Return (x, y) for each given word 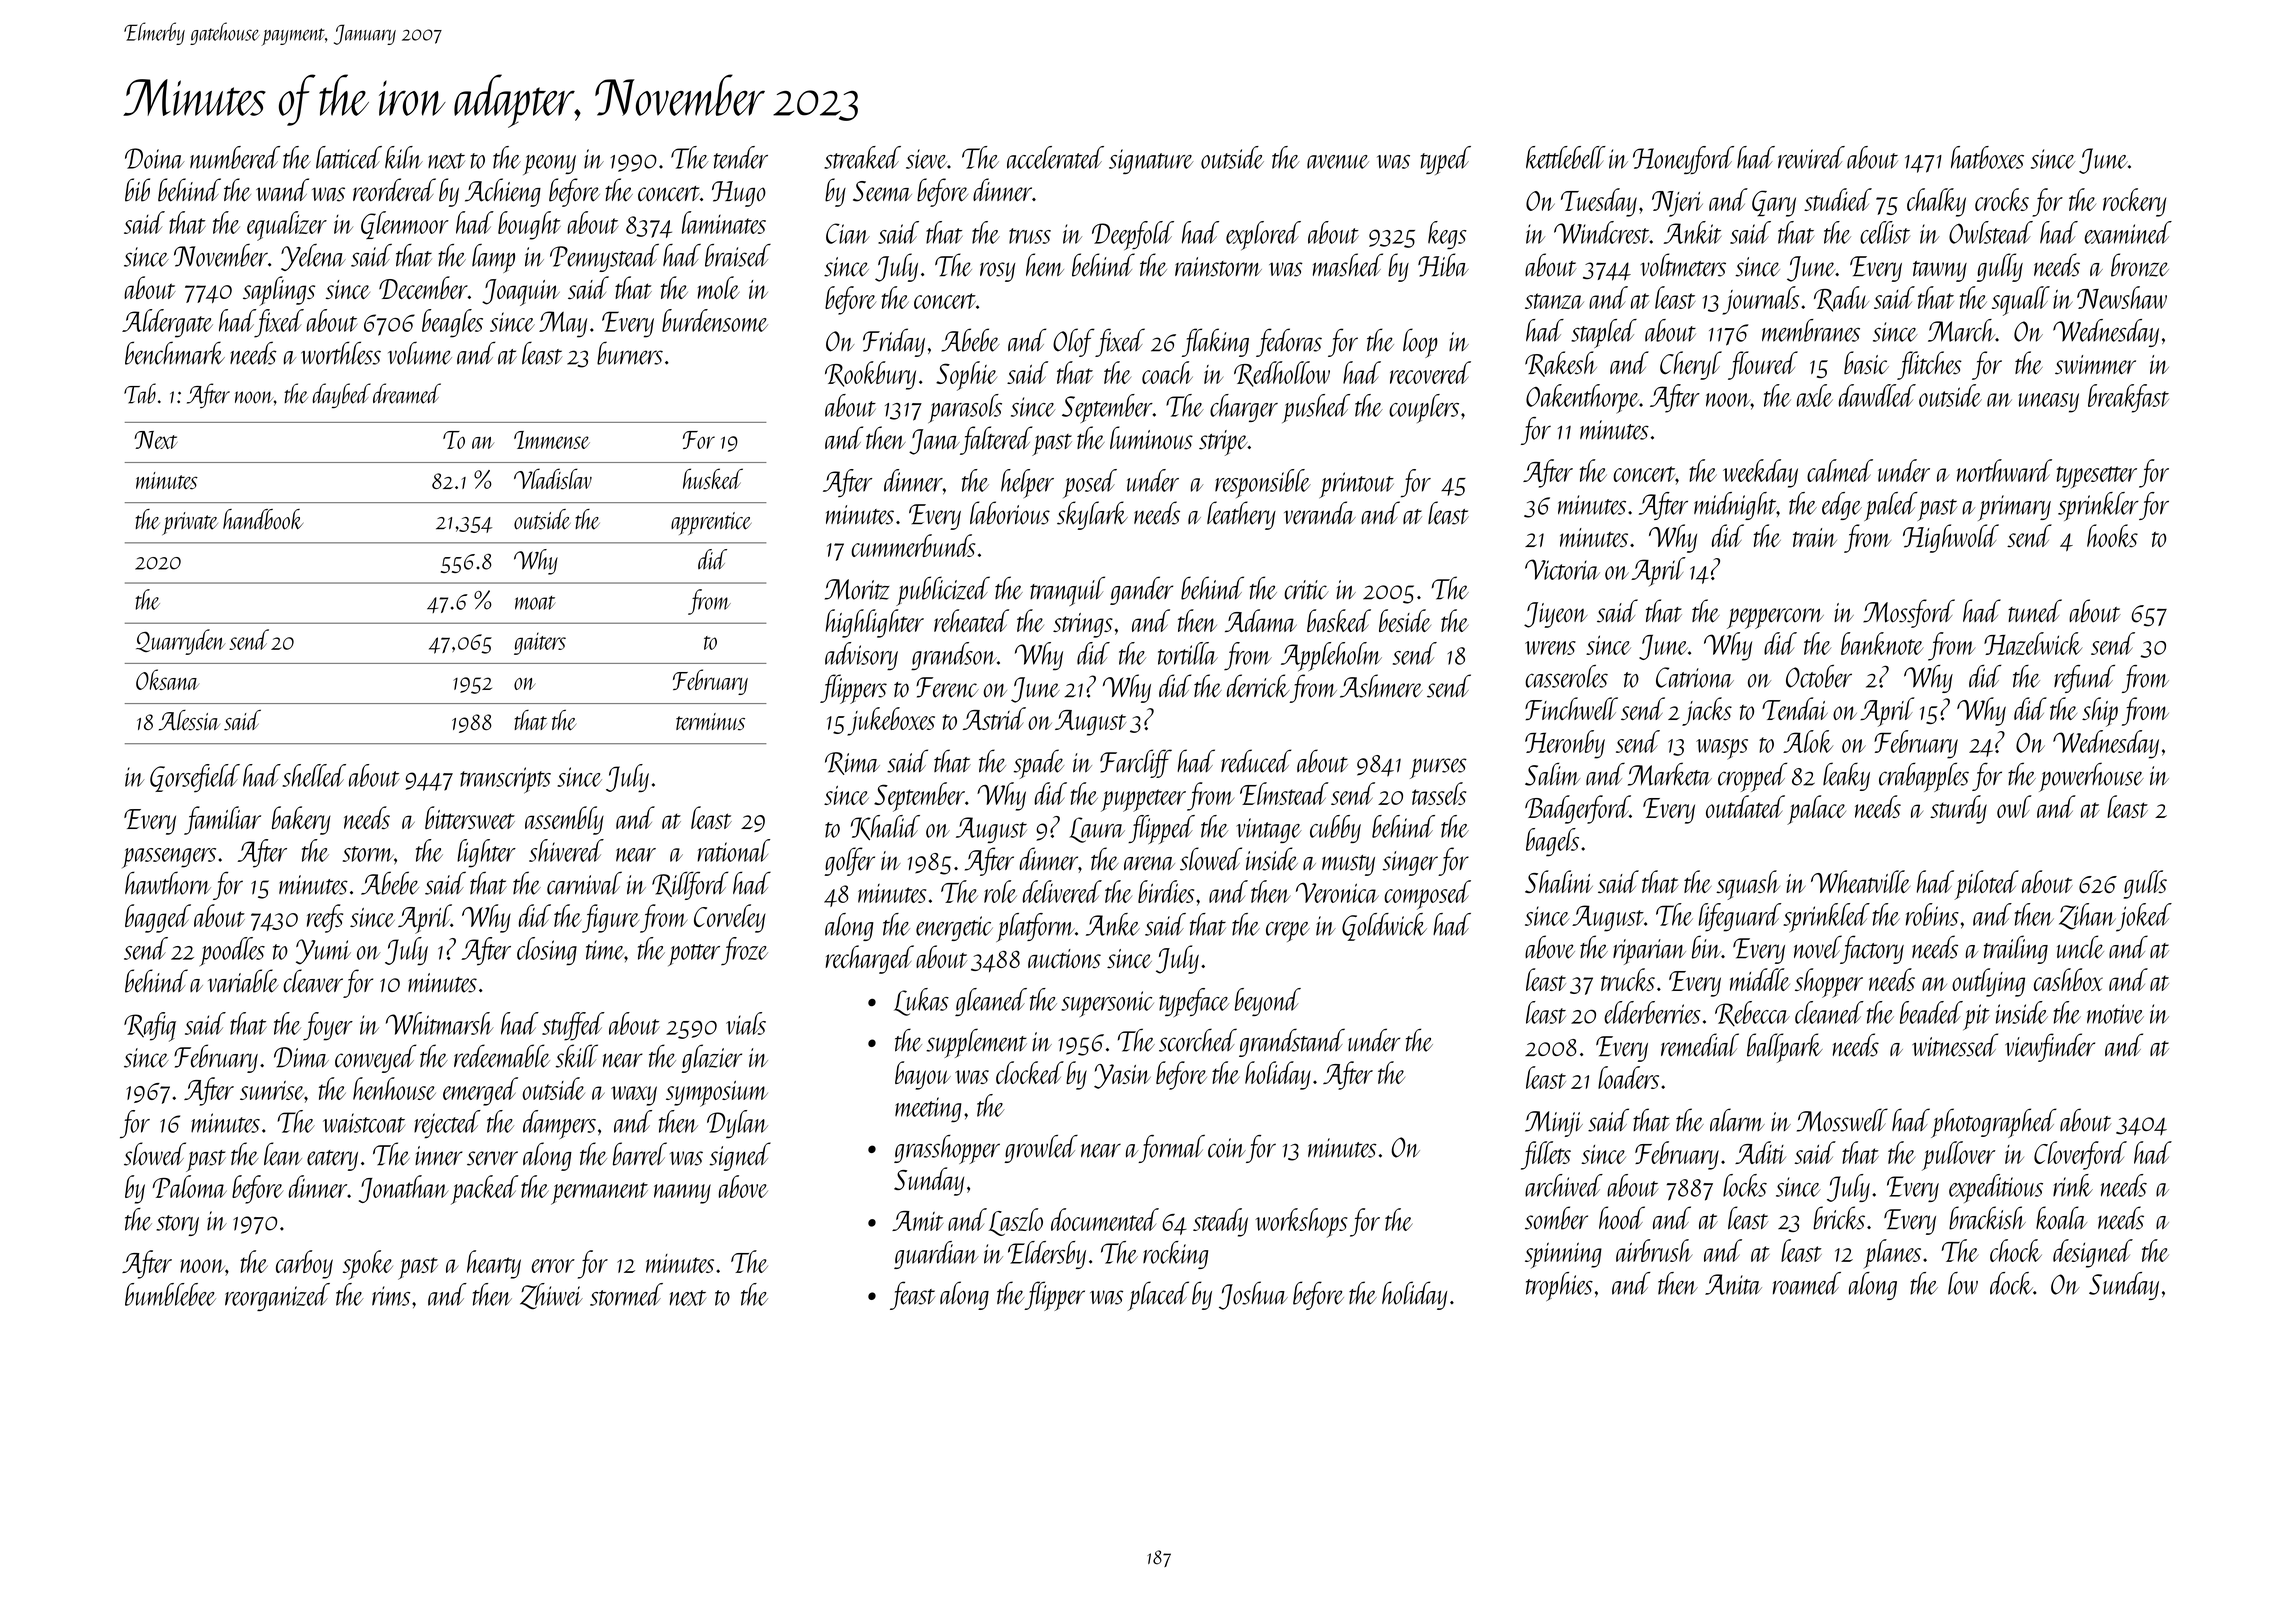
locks (1745, 1185)
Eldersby (1047, 1255)
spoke (368, 1265)
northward (2004, 470)
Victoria (1562, 569)
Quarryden (181, 642)
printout (1357, 485)
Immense (552, 440)
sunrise (272, 1090)
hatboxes (1987, 157)
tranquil (1067, 591)
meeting (928, 1109)
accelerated (1055, 157)
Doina (154, 158)
